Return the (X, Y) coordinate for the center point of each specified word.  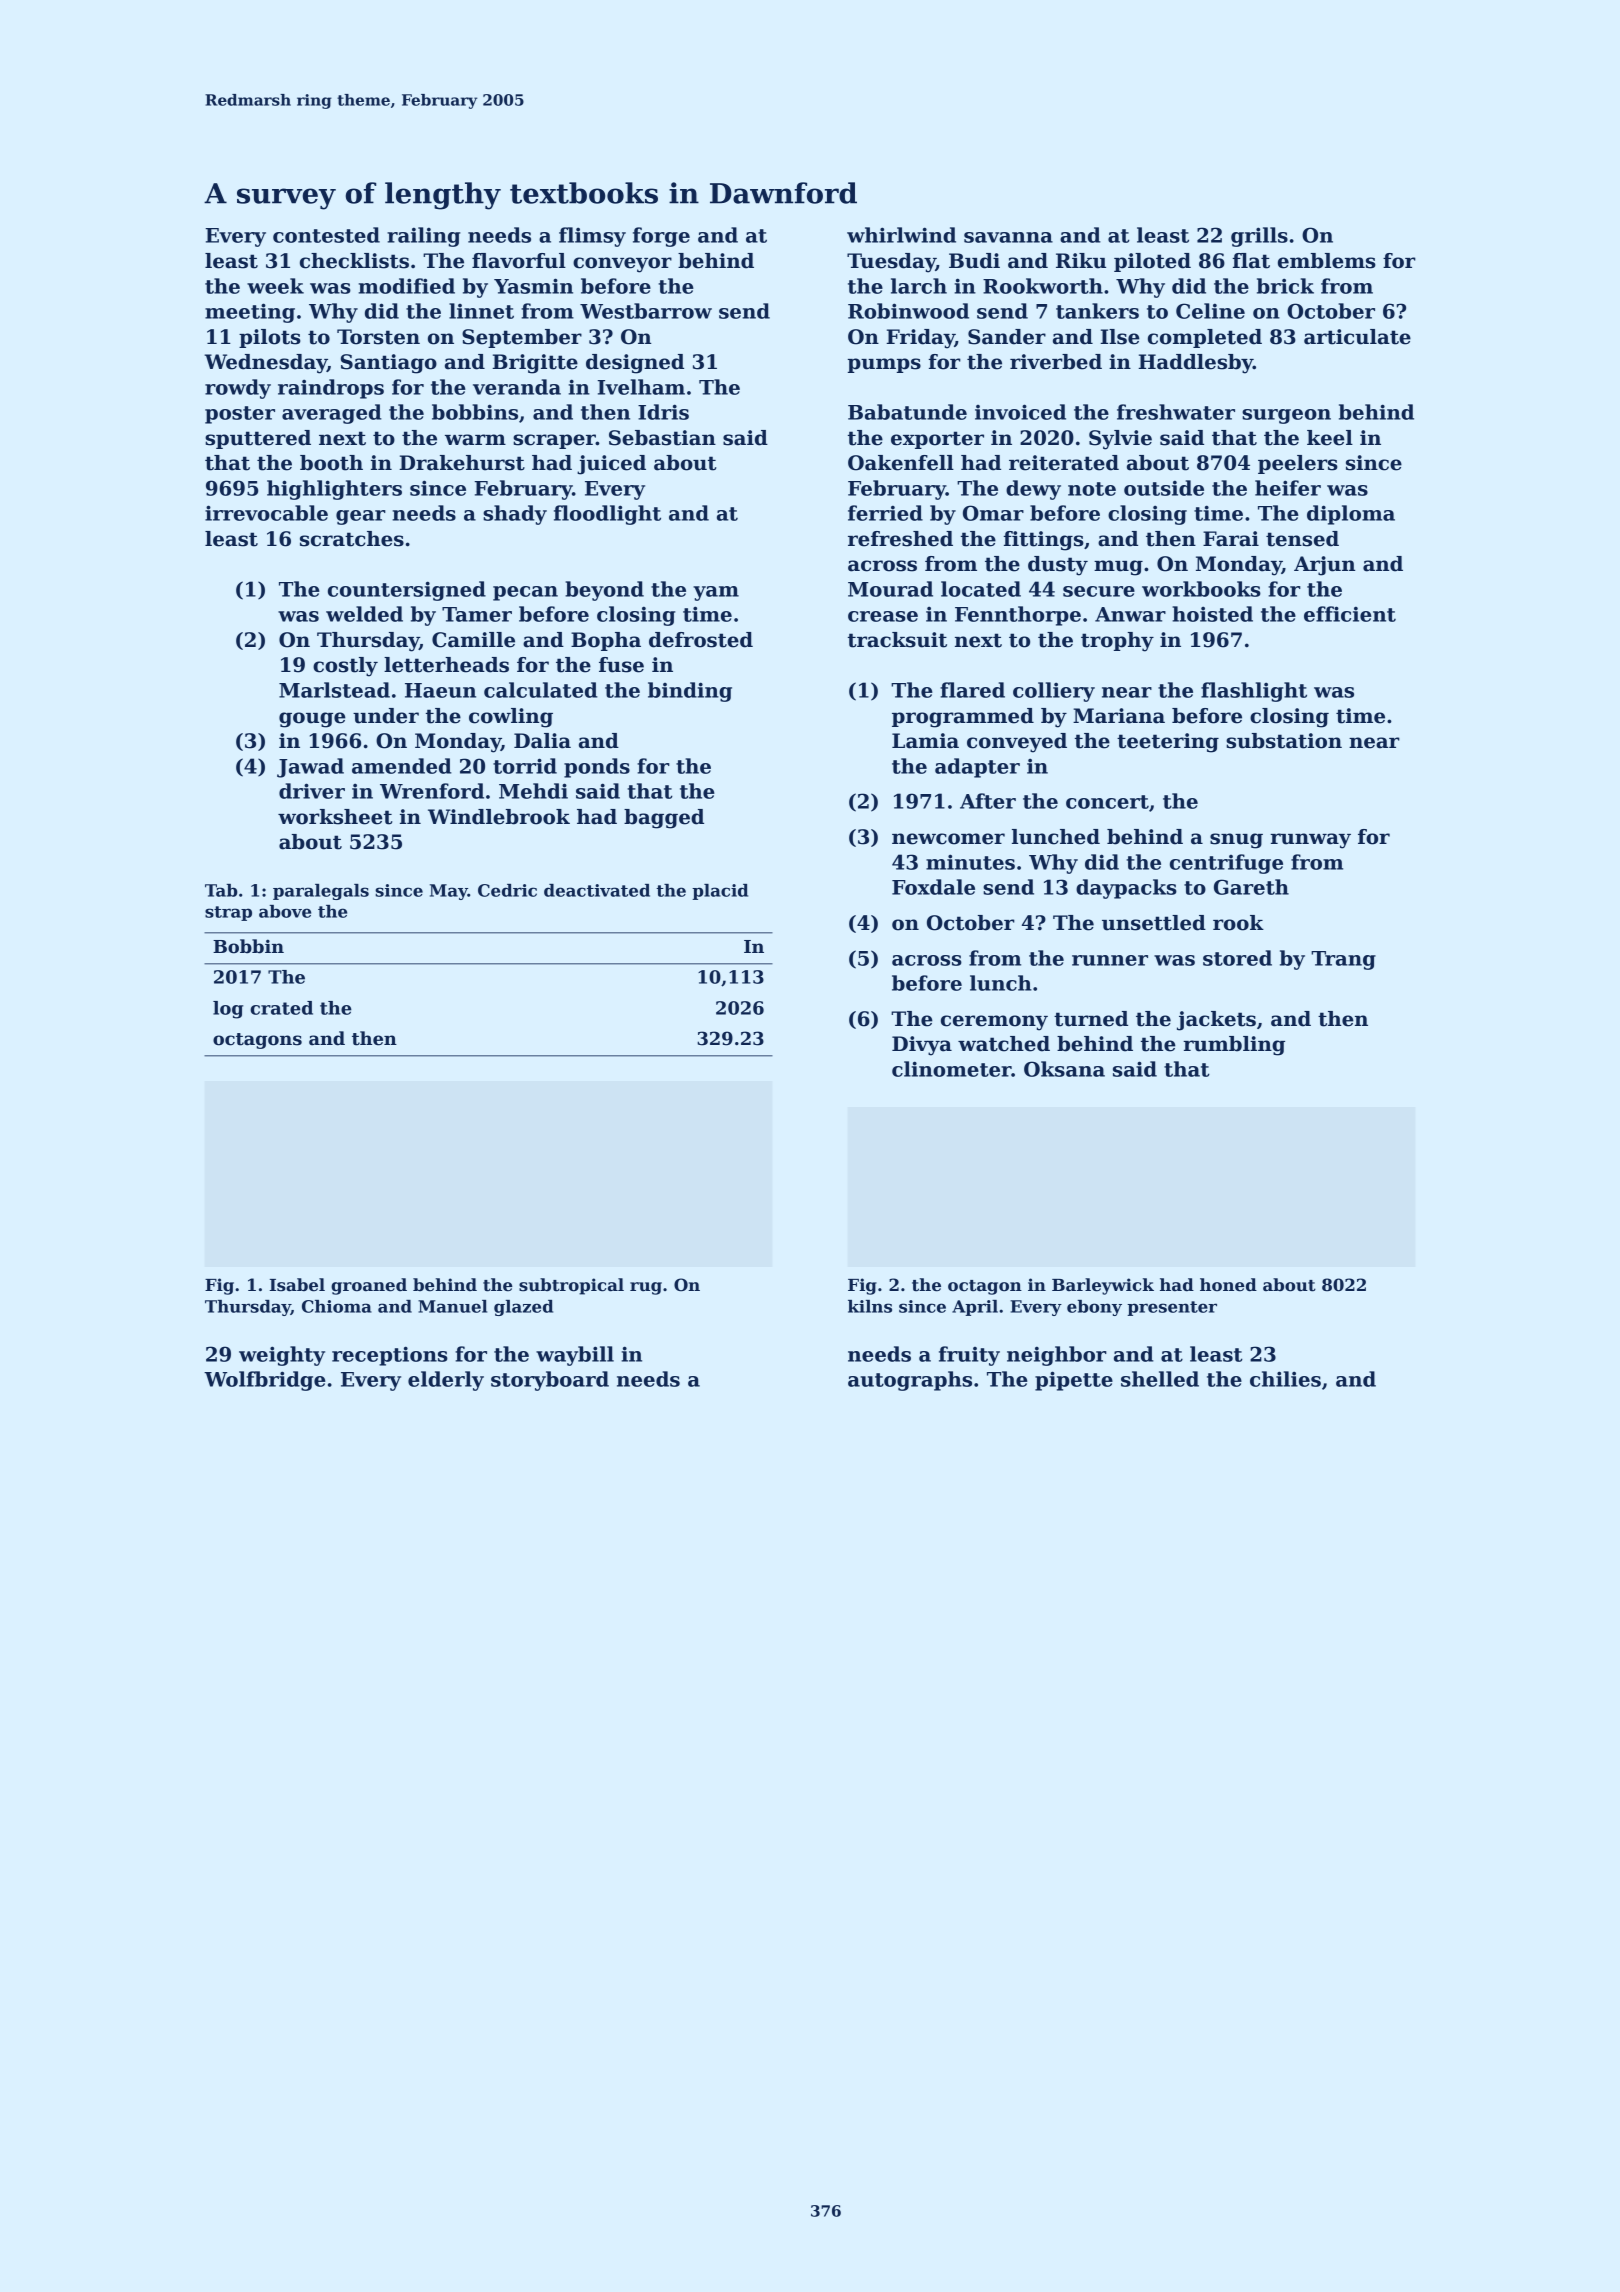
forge (661, 237)
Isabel (297, 1285)
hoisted (1212, 614)
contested (326, 235)
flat (1251, 261)
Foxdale (933, 887)
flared (972, 690)
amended (402, 766)
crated (281, 1008)
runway (1310, 841)
